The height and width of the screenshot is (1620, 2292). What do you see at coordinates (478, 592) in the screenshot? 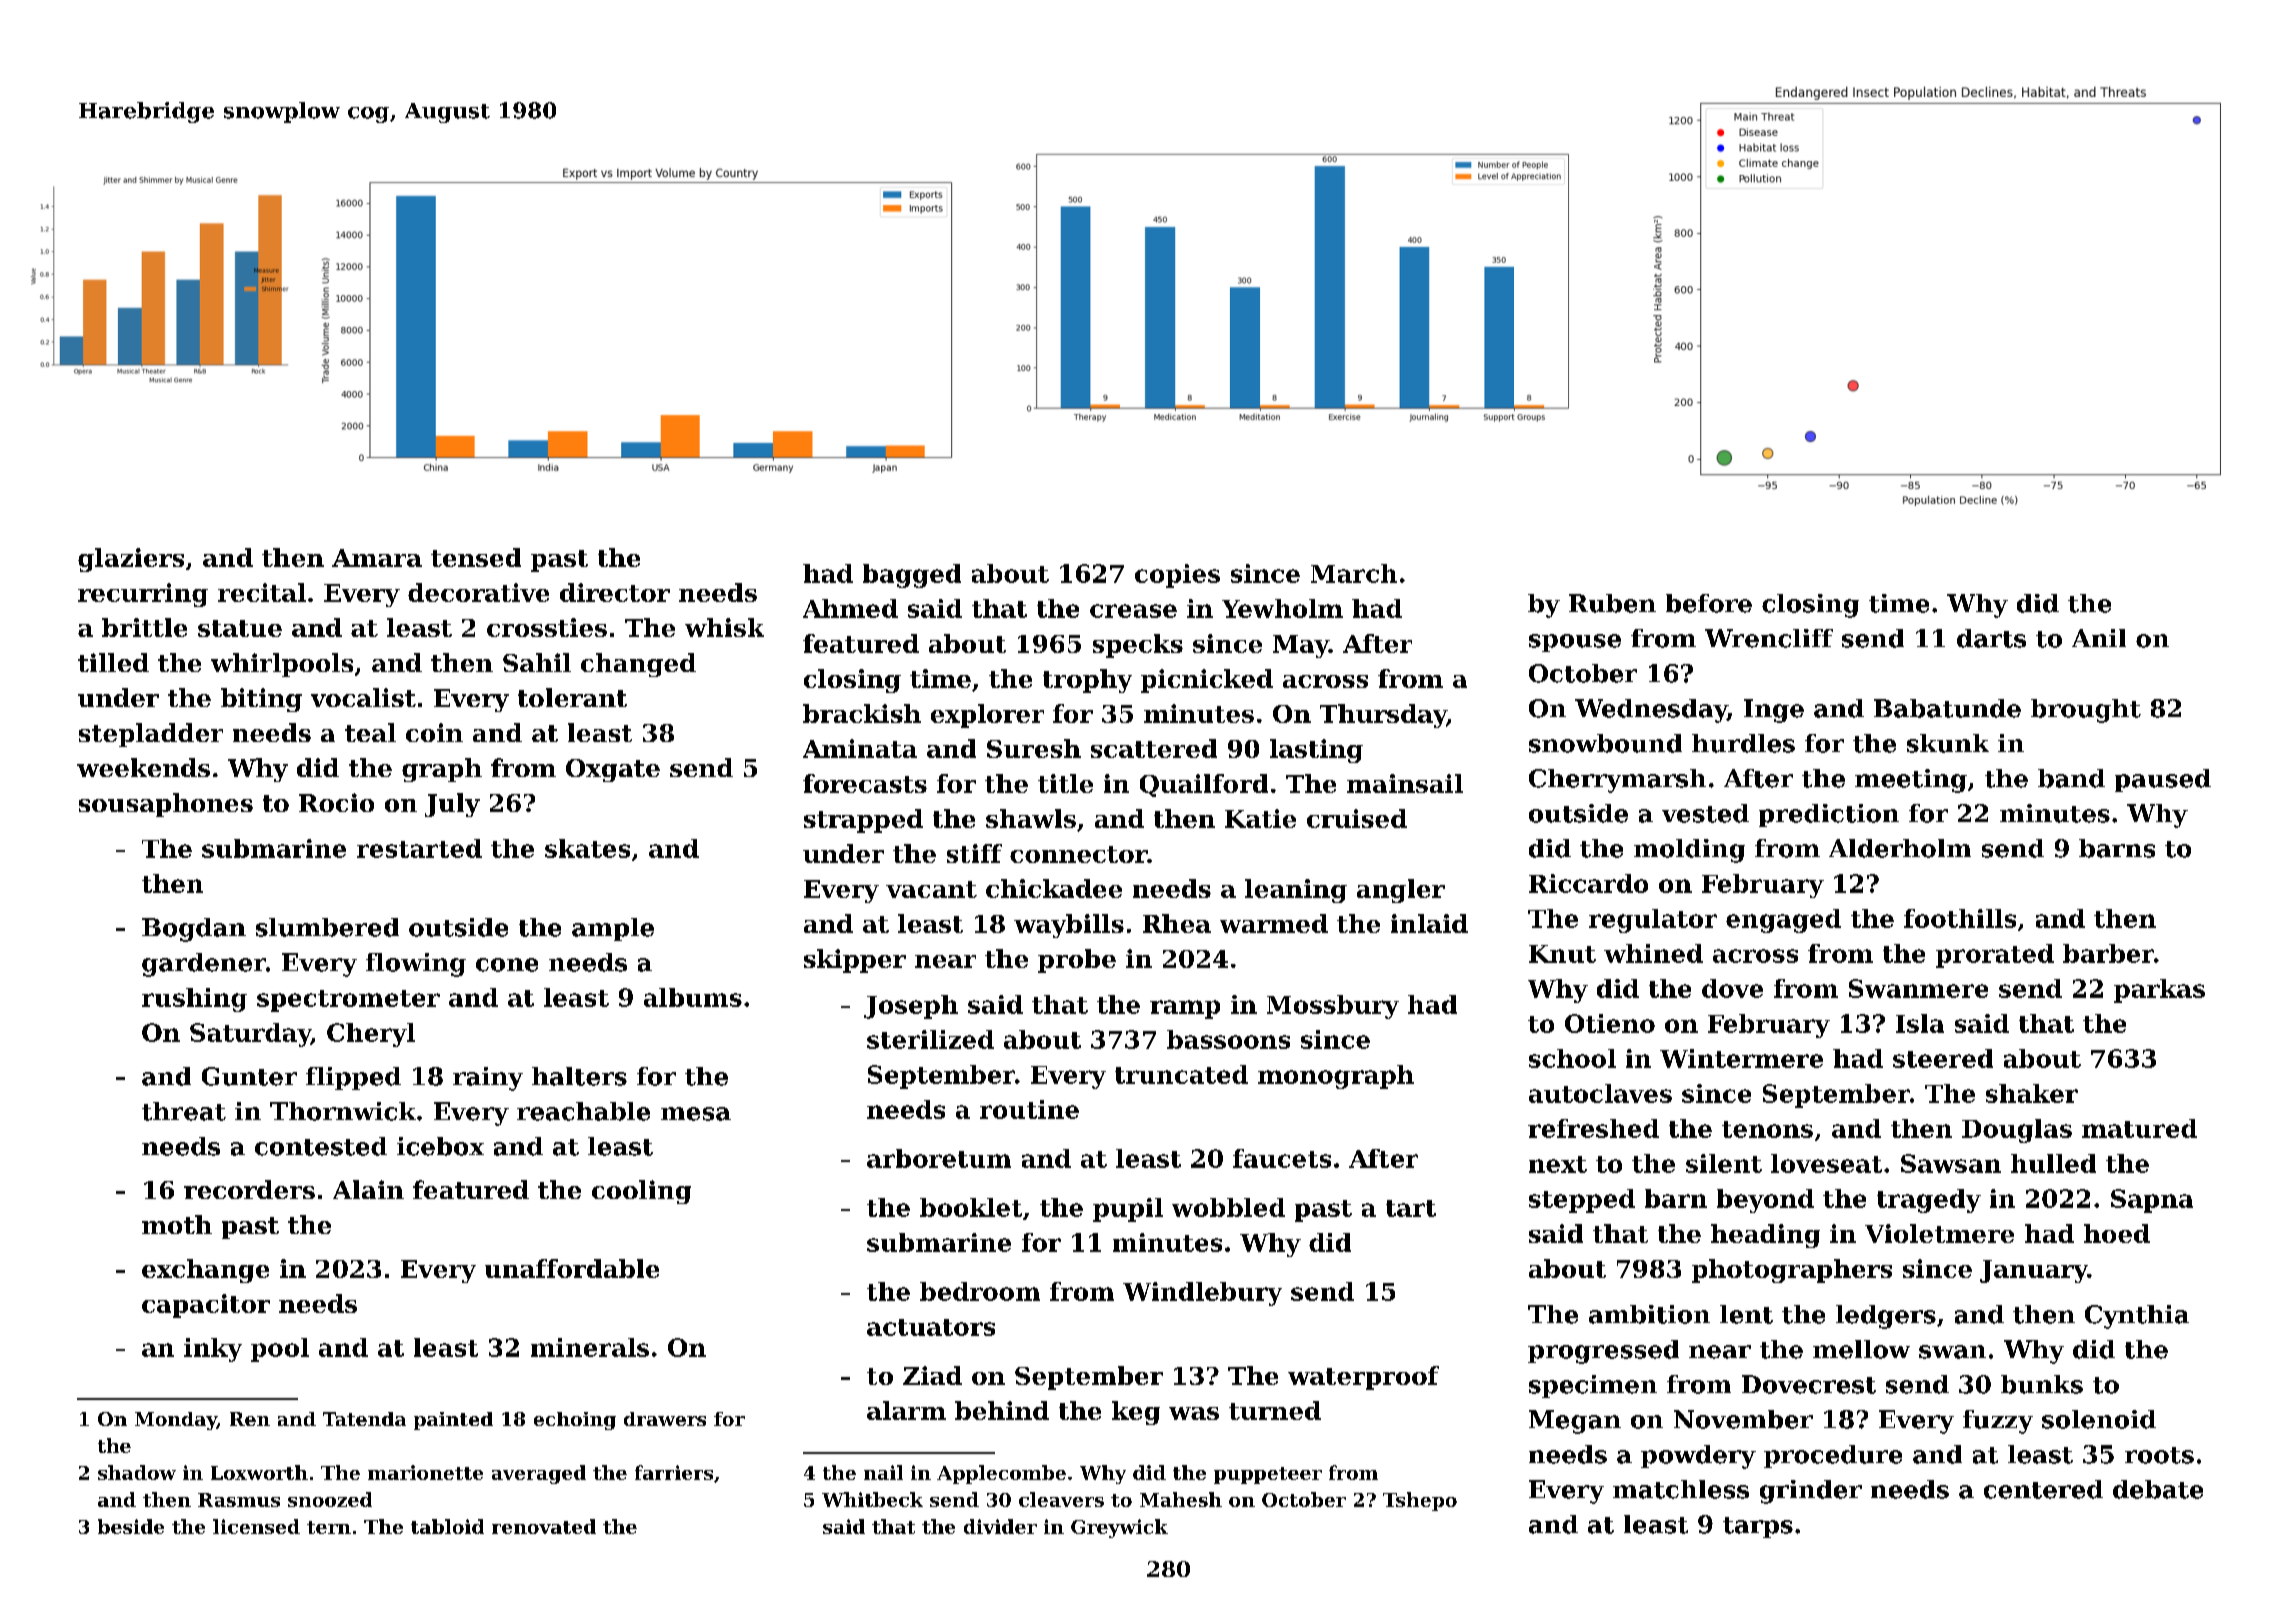
I see `decorative` at bounding box center [478, 592].
